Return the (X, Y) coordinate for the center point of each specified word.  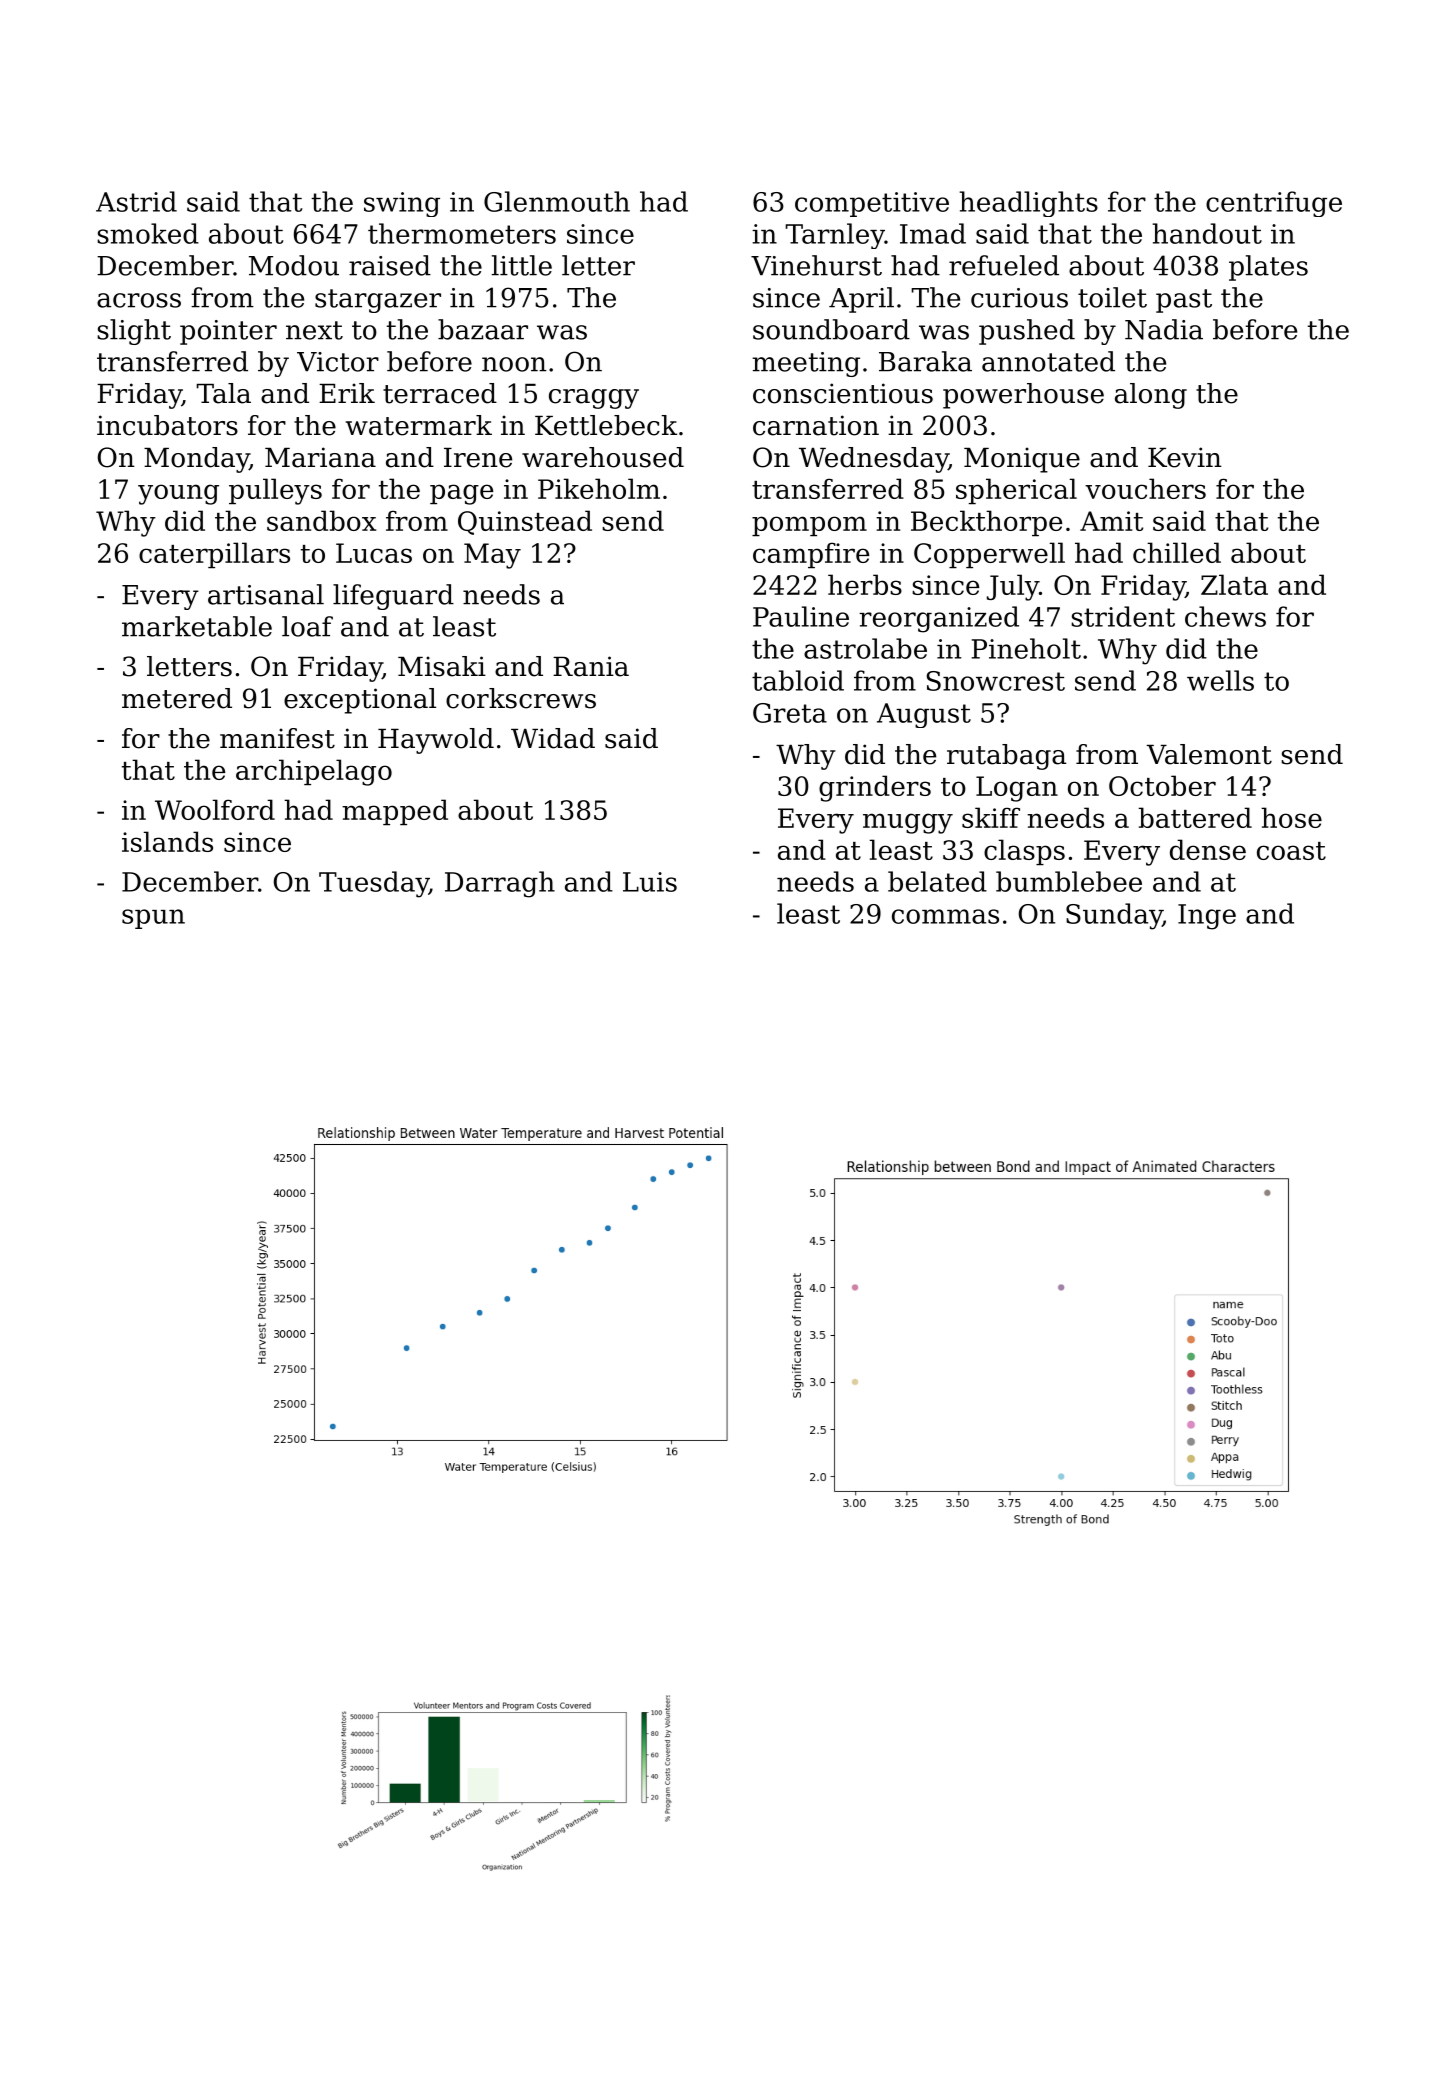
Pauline (801, 616)
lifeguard (393, 597)
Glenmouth (557, 201)
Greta (790, 713)
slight (134, 332)
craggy (594, 399)
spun (153, 919)
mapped (395, 812)
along (1151, 396)
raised (390, 265)
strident (1123, 616)
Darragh (500, 884)
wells (1220, 680)
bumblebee (1069, 881)
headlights (1029, 204)
